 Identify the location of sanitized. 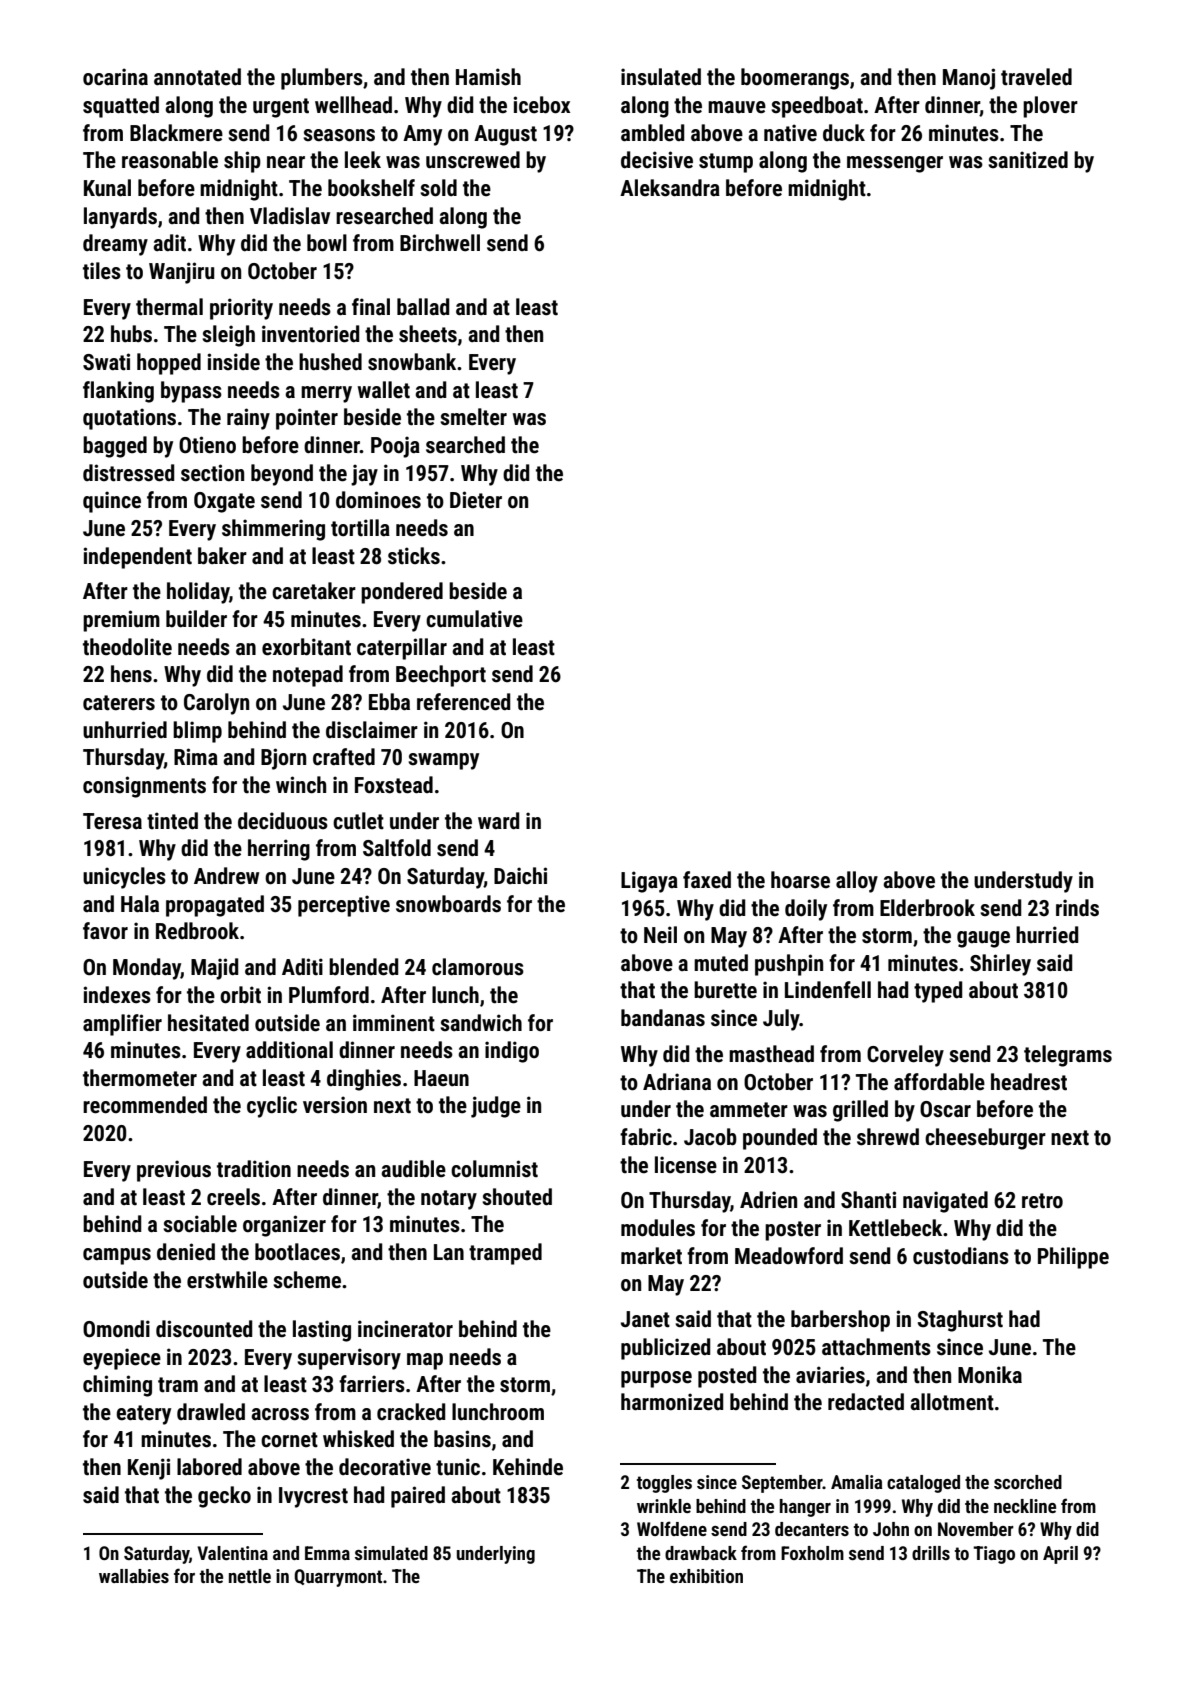
(1028, 160).
